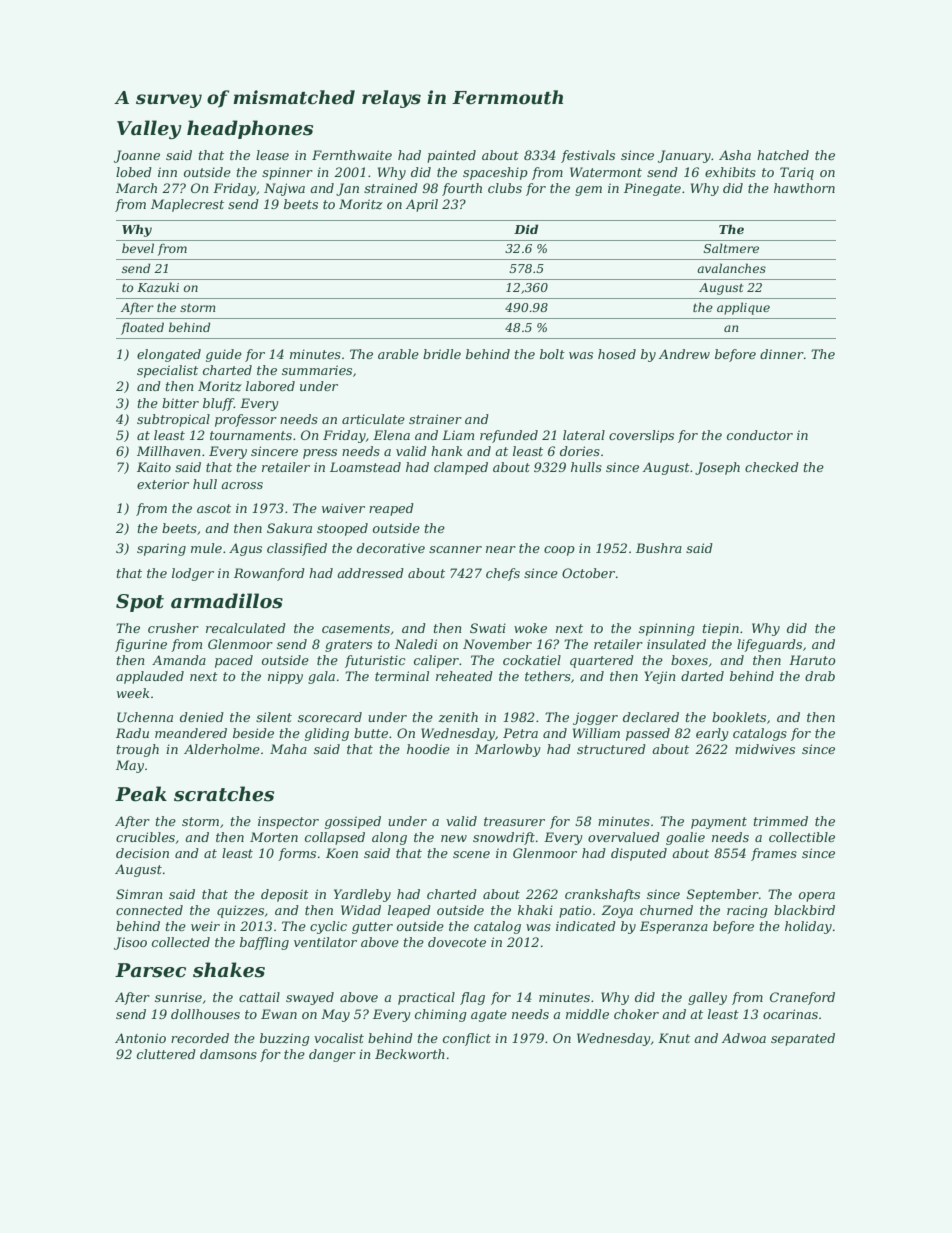 The width and height of the page is (952, 1233). What do you see at coordinates (783, 155) in the page?
I see `hatched` at bounding box center [783, 155].
